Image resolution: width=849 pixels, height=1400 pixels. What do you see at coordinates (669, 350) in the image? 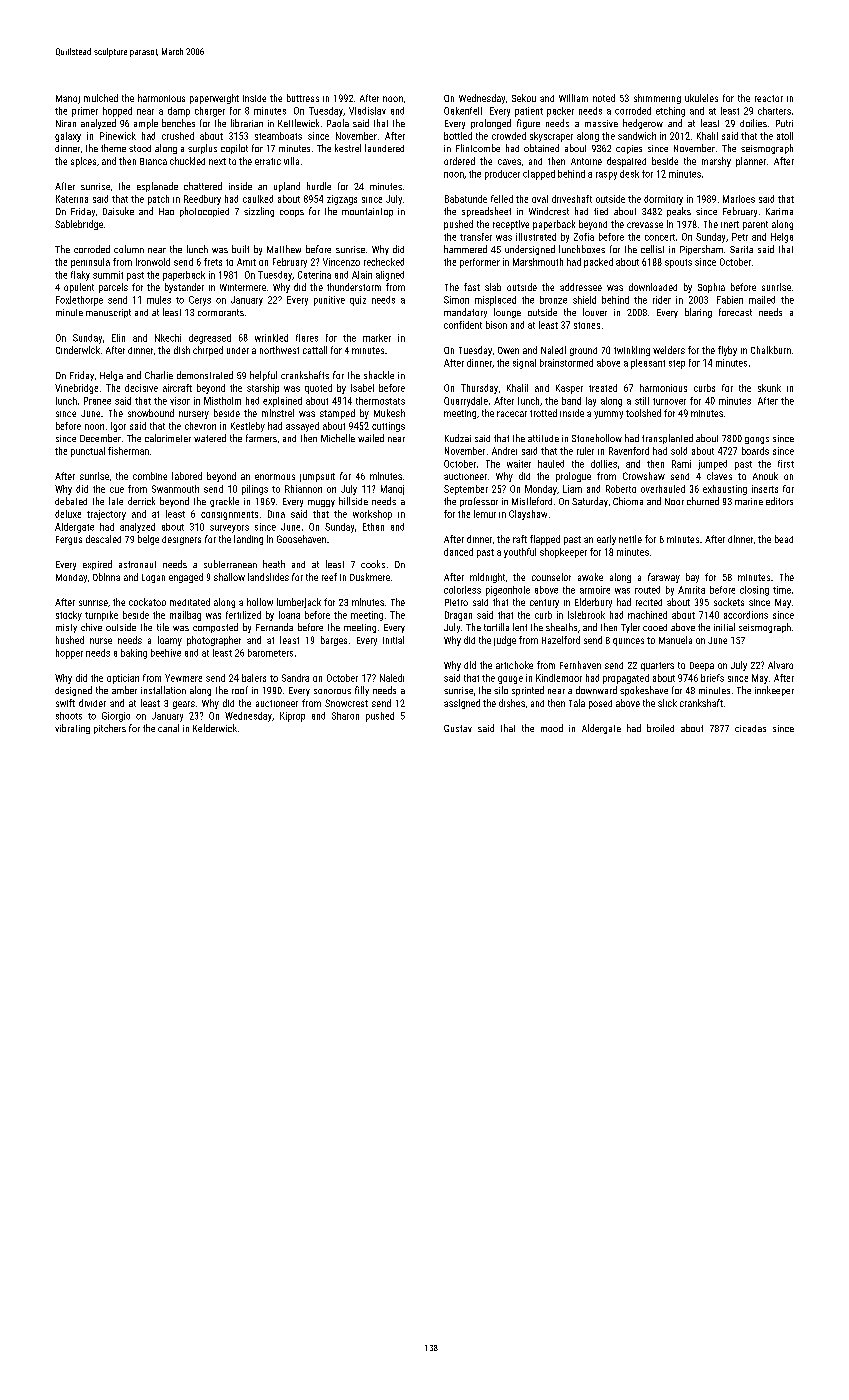
I see `welders` at bounding box center [669, 350].
